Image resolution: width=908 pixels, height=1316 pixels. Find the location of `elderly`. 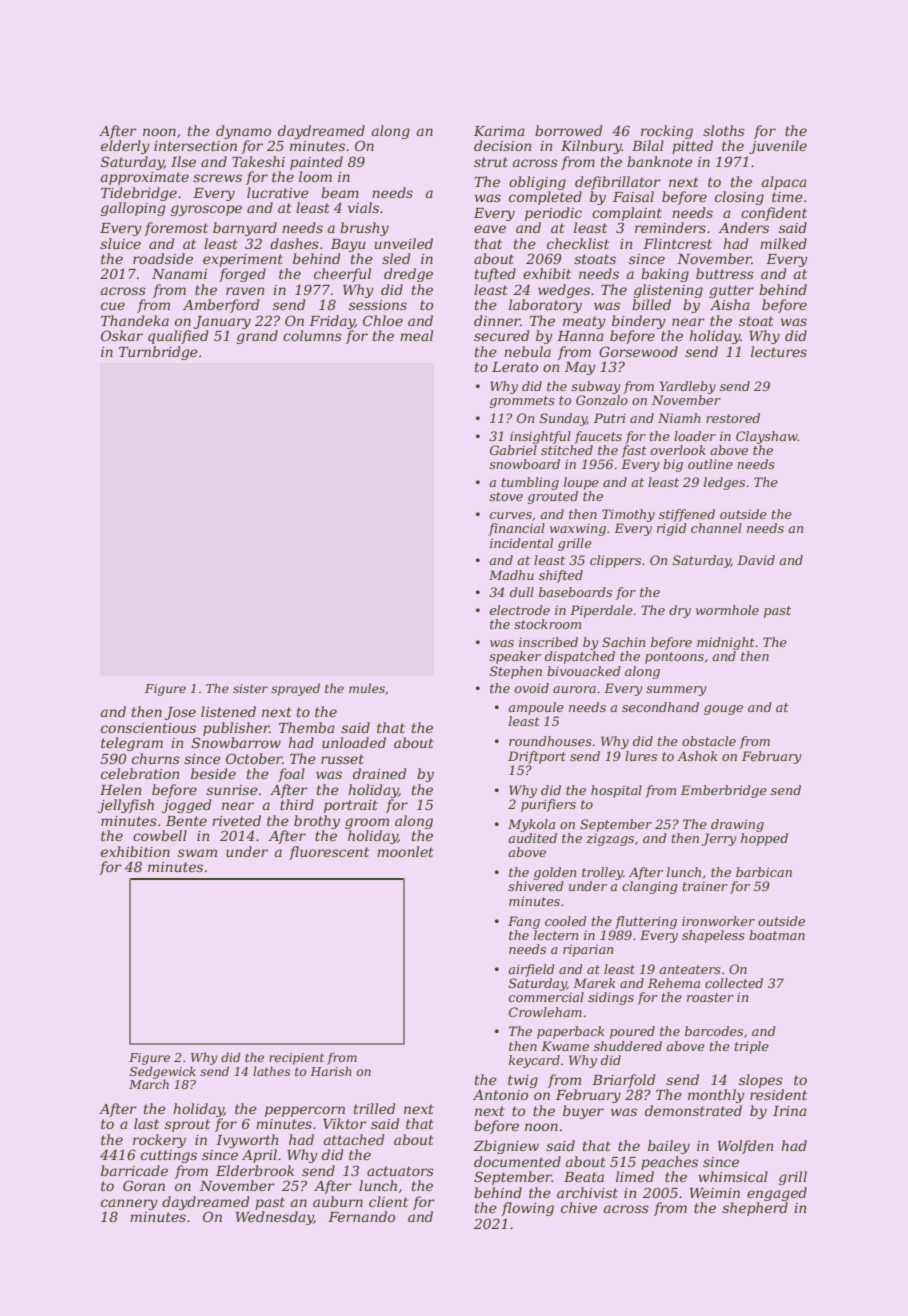

elderly is located at coordinates (125, 147).
